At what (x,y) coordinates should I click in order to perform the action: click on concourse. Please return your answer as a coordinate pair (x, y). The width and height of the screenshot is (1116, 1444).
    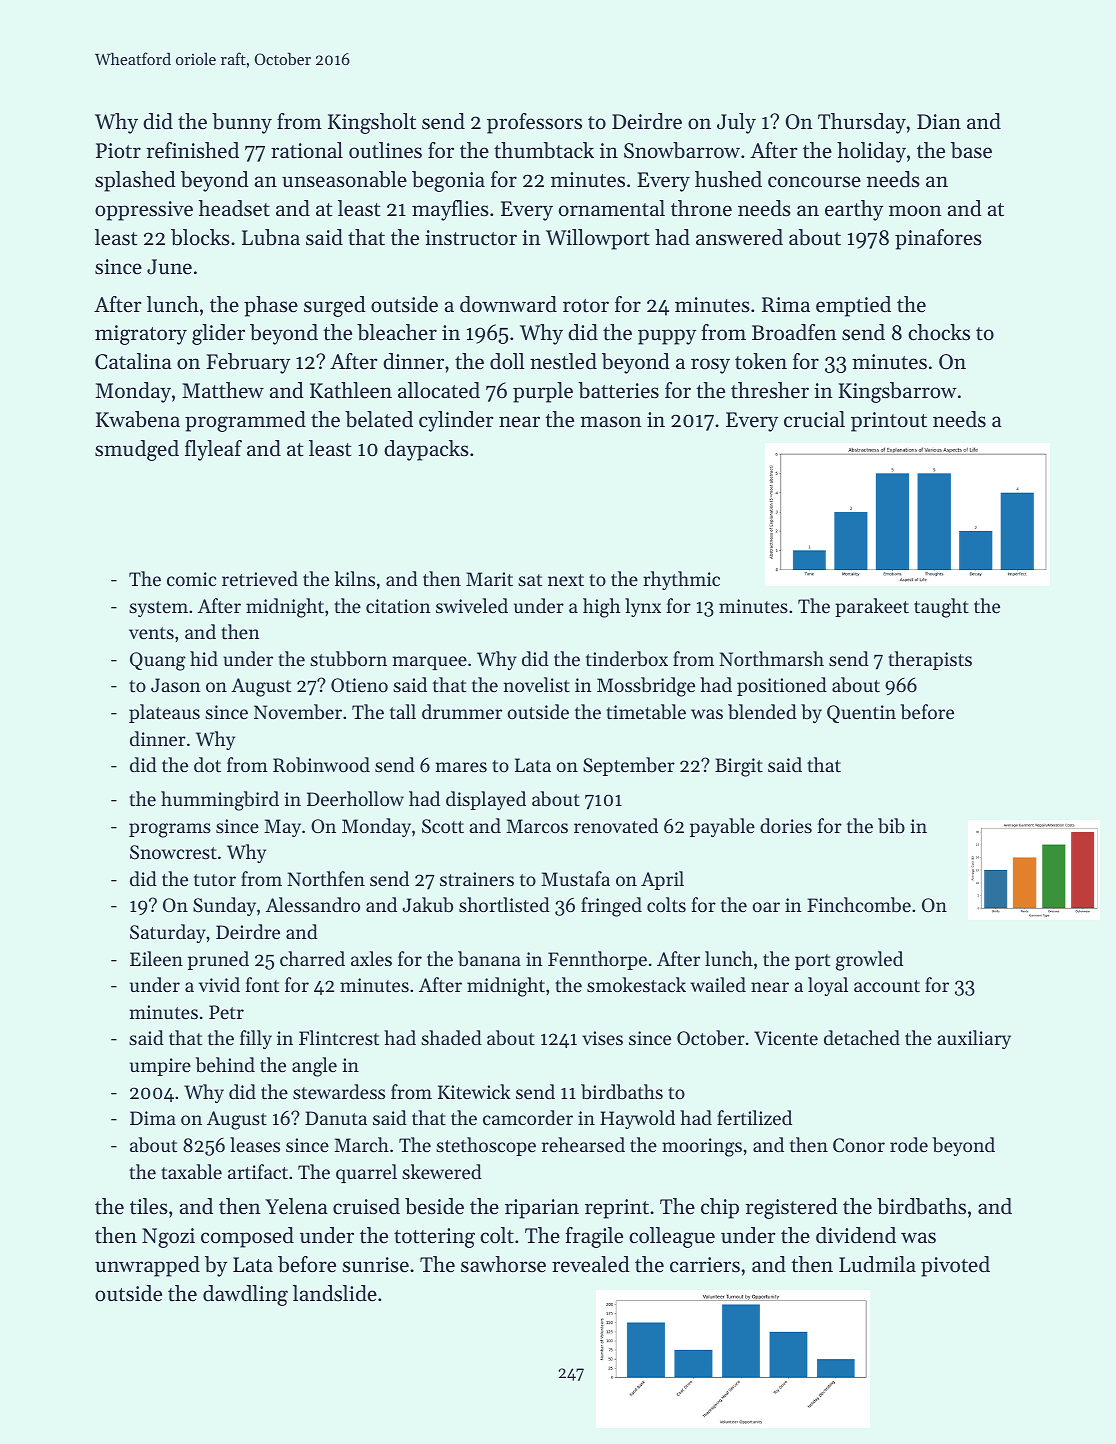
    Looking at the image, I should click on (814, 182).
